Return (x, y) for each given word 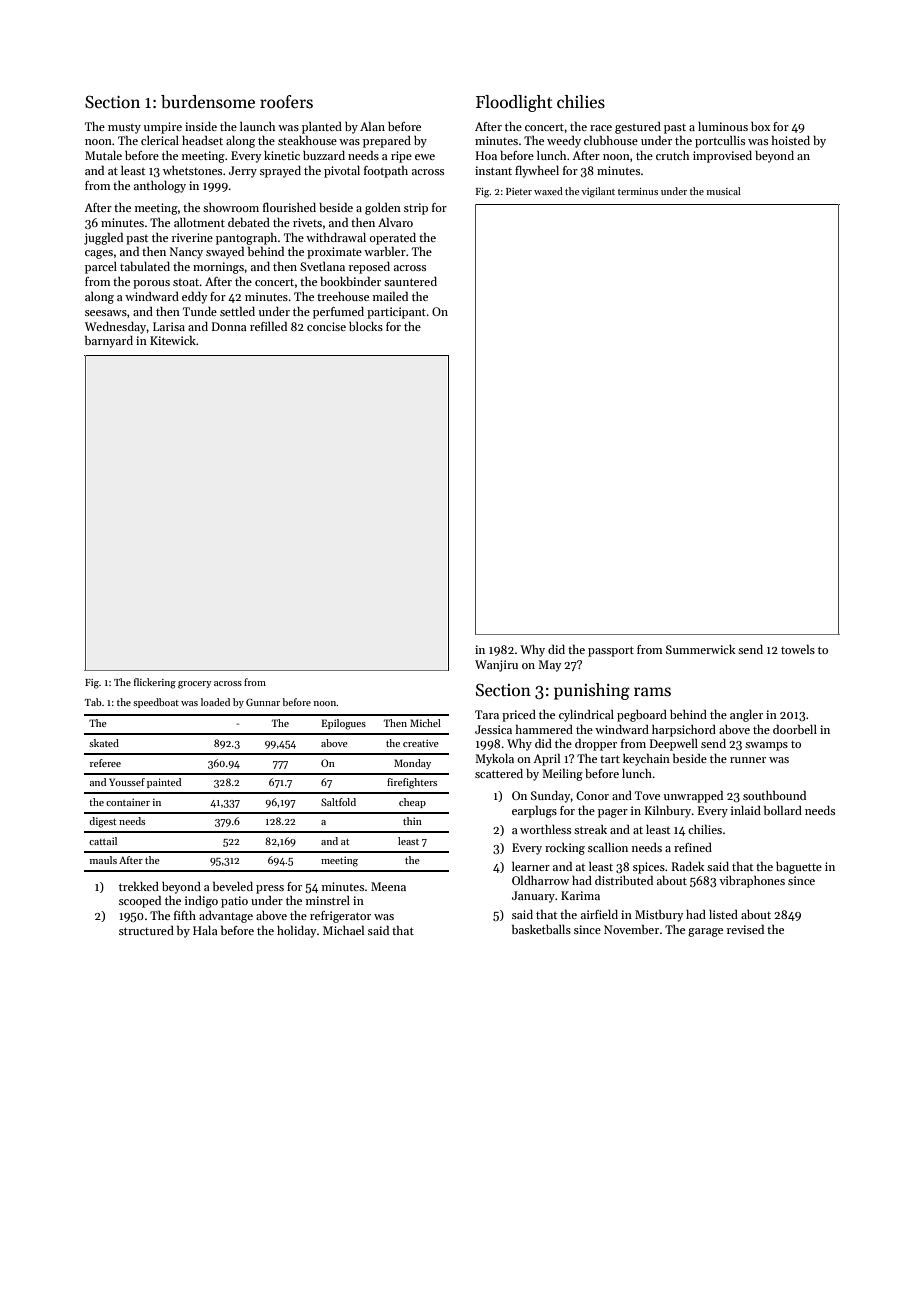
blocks (366, 326)
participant (396, 313)
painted (164, 783)
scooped (140, 902)
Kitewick (173, 340)
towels (798, 649)
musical (724, 191)
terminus (638, 191)
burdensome (208, 102)
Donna (229, 326)
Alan (372, 126)
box (760, 126)
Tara (487, 714)
